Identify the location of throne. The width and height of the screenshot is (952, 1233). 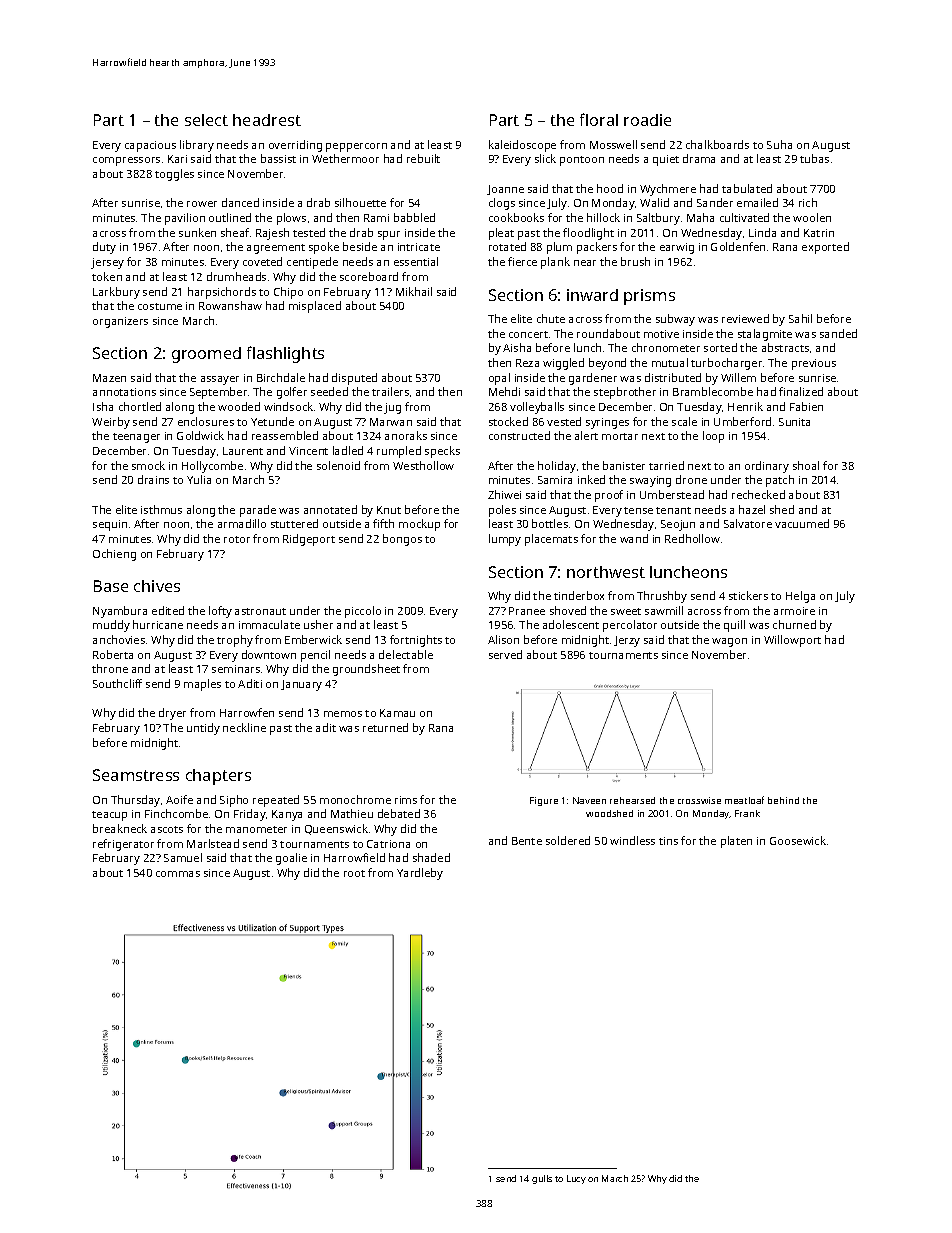
(110, 668).
